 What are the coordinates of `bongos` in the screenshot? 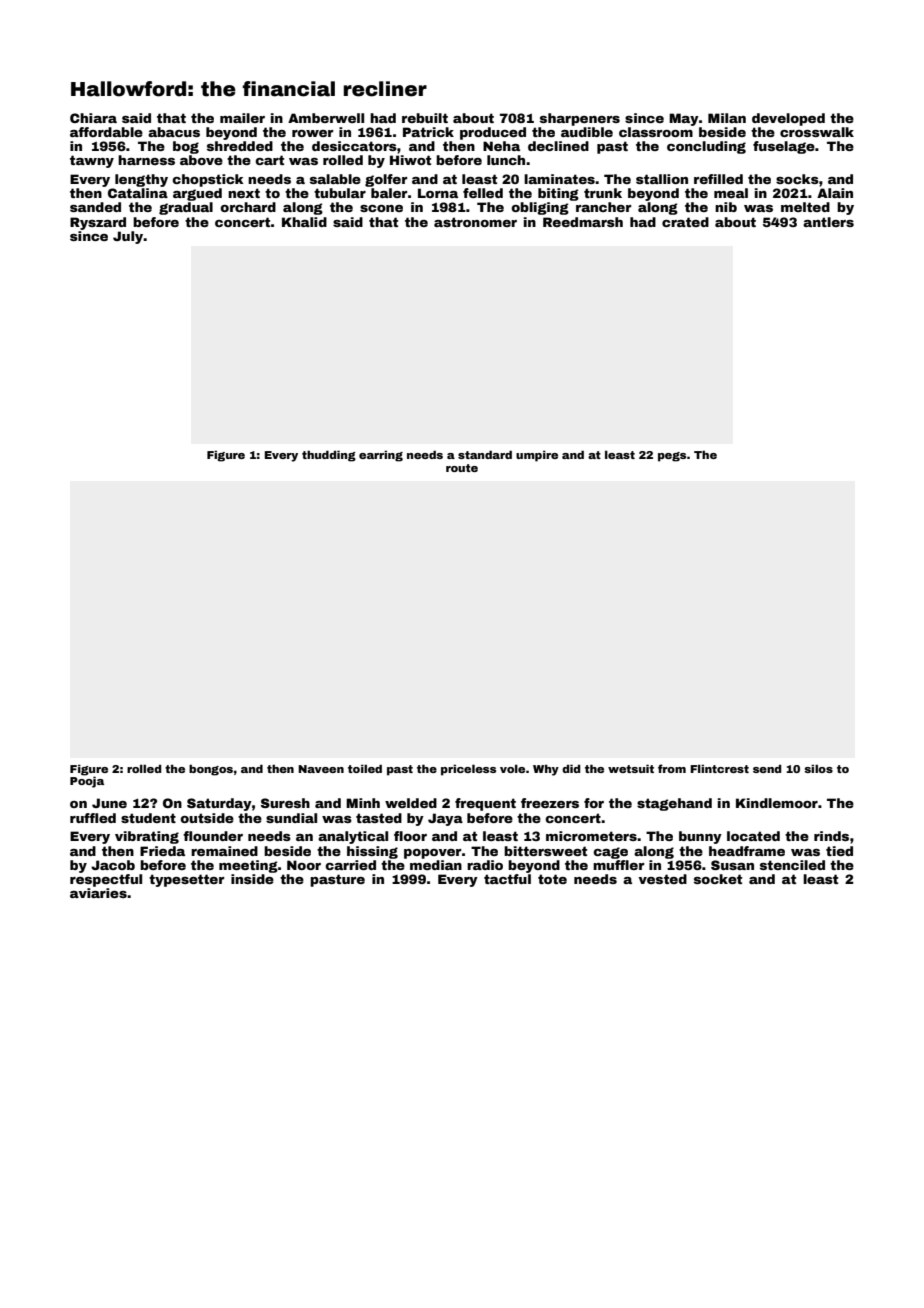 It's located at (211, 770).
